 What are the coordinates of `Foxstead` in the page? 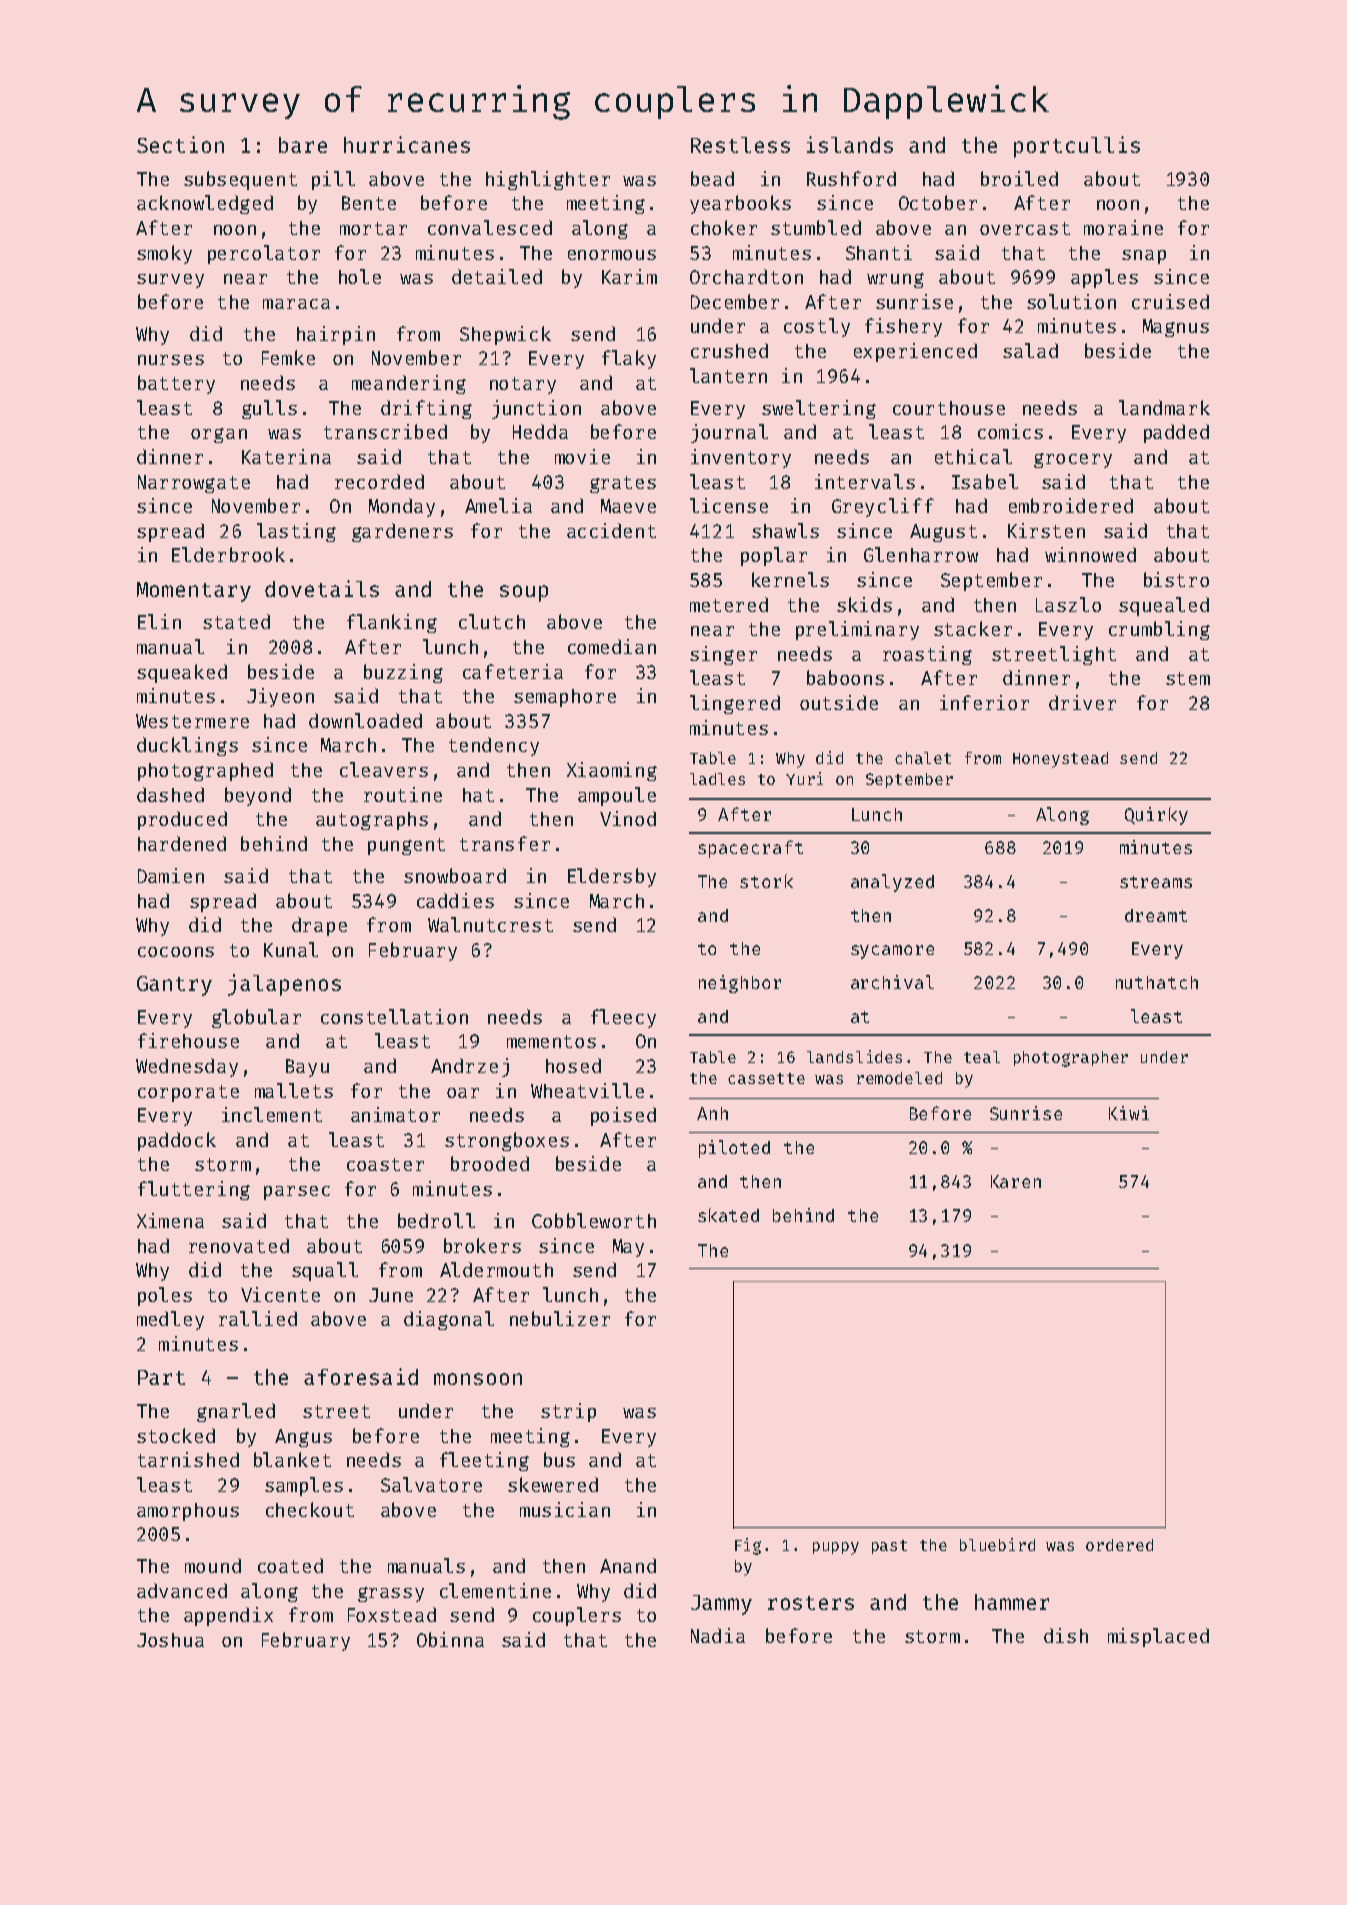 It's located at (392, 1614).
